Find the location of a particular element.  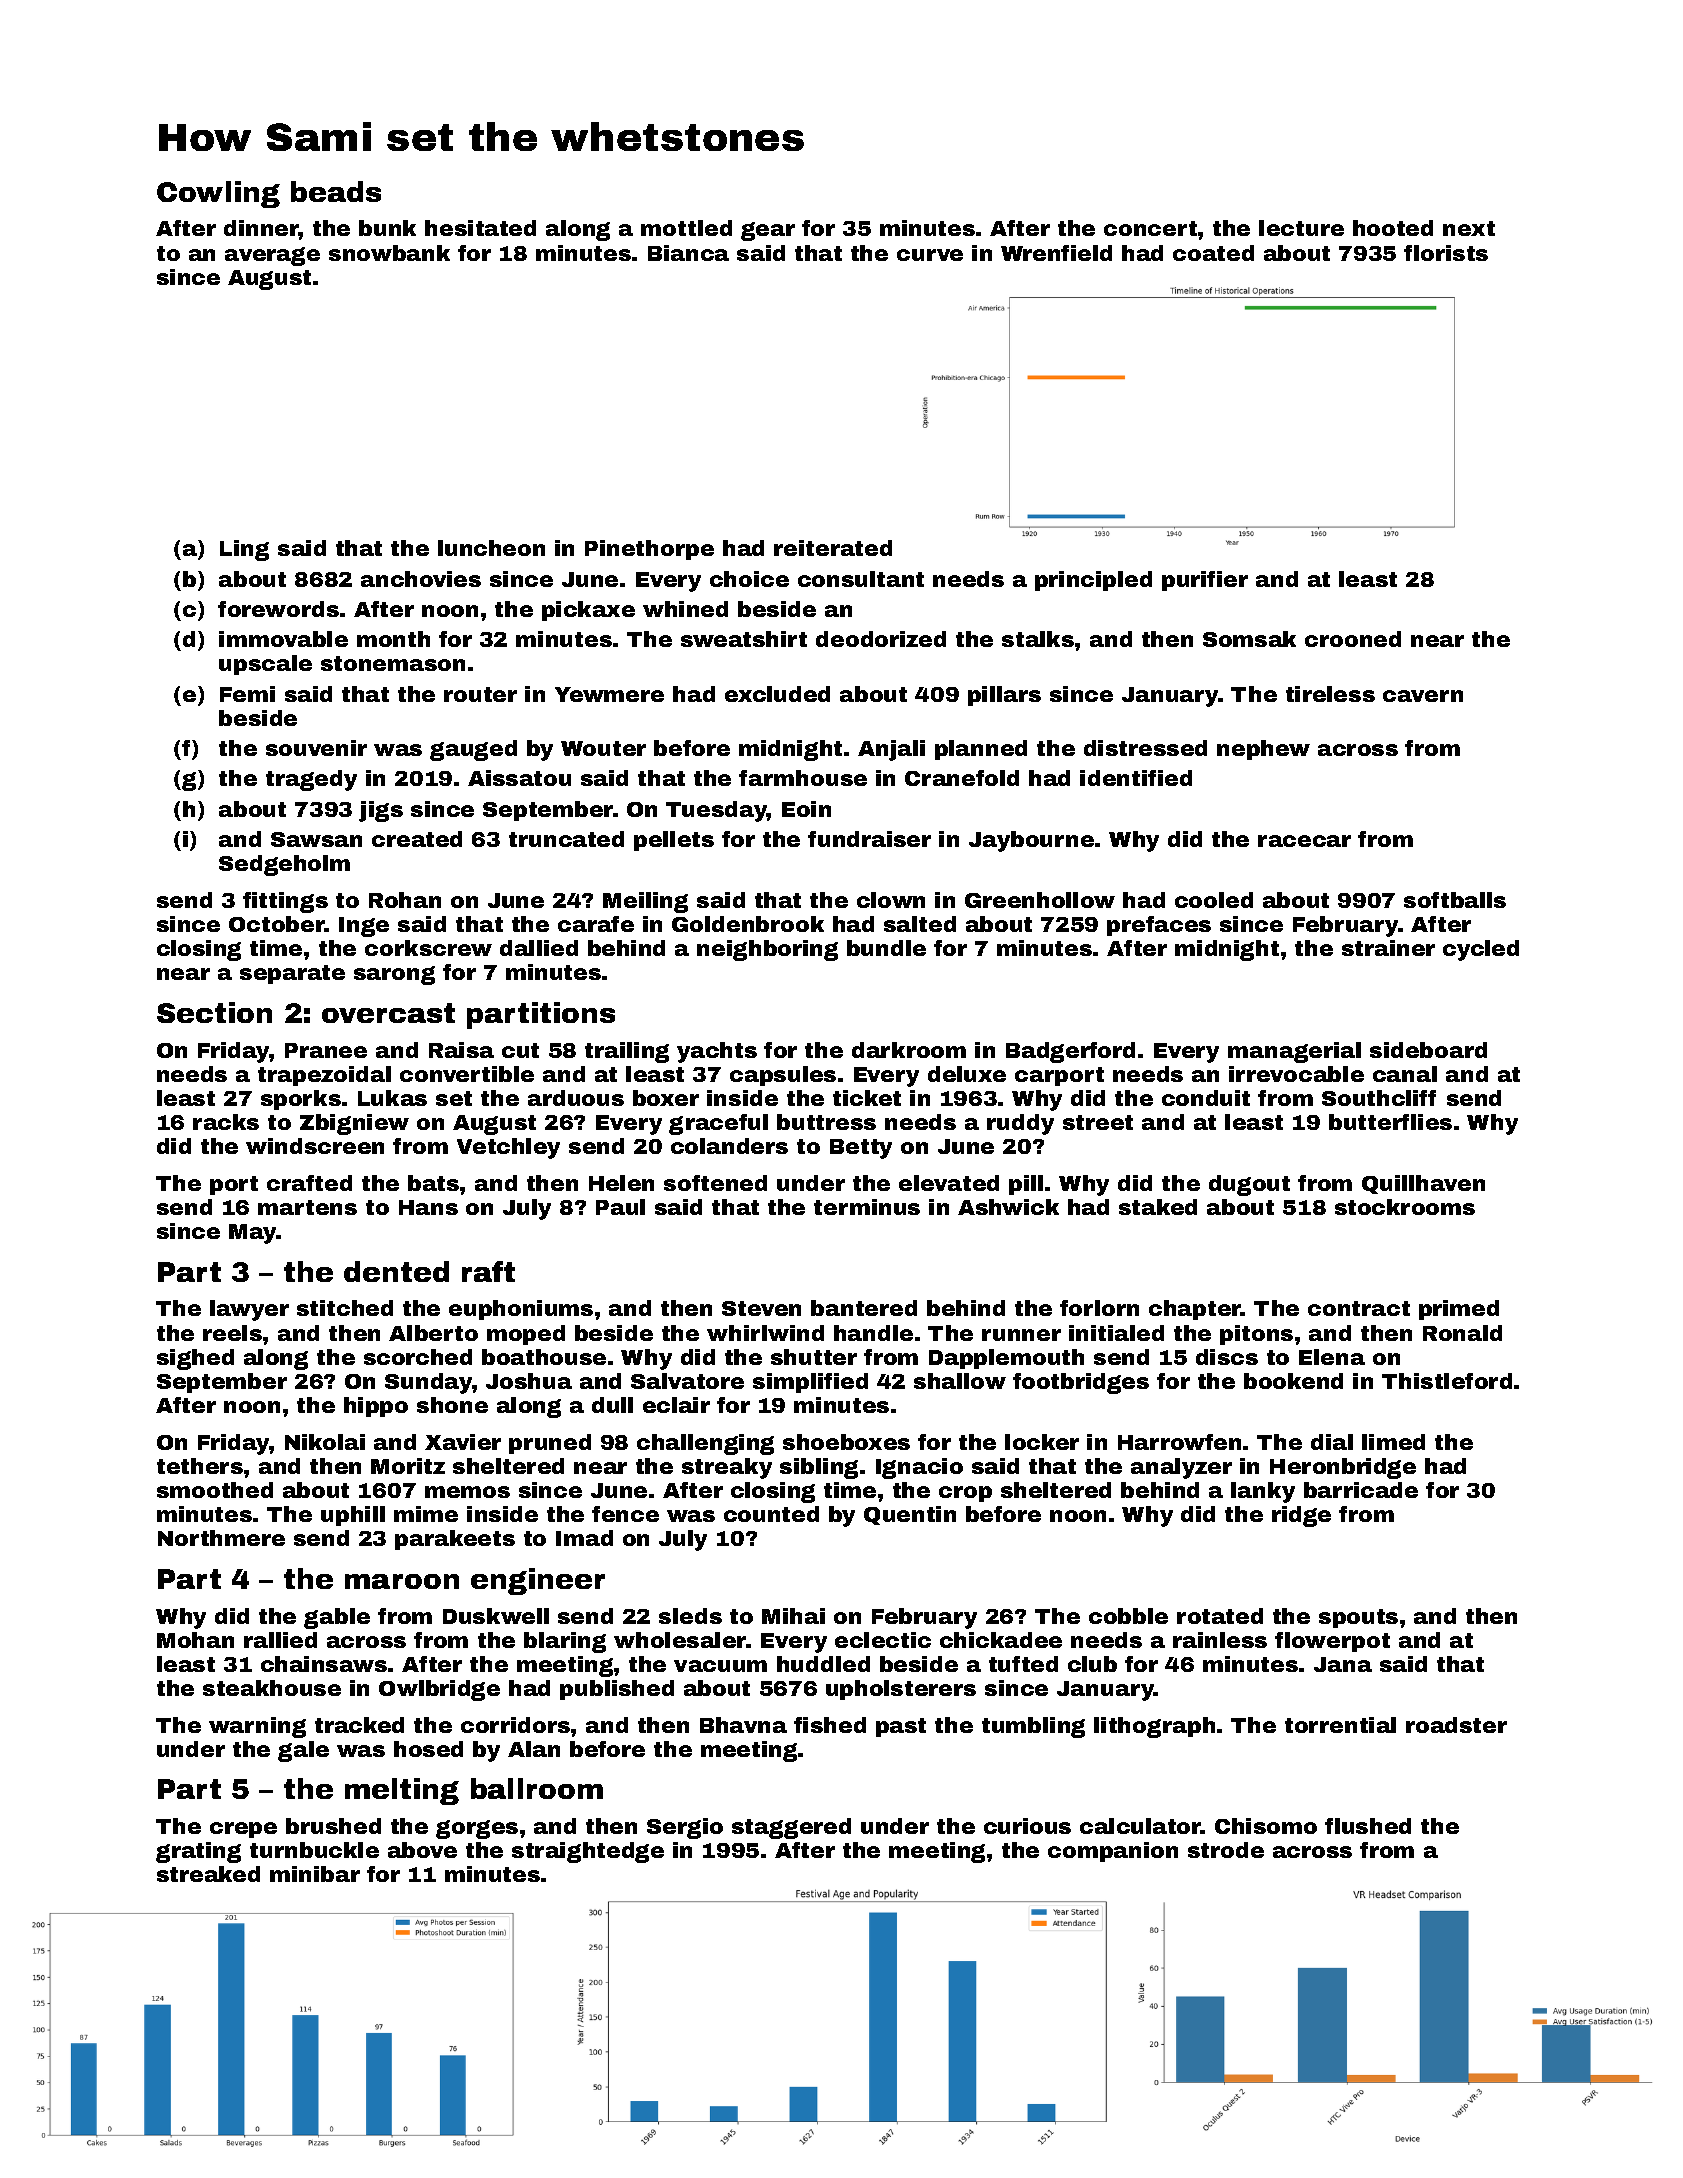

primed is located at coordinates (1459, 1310).
